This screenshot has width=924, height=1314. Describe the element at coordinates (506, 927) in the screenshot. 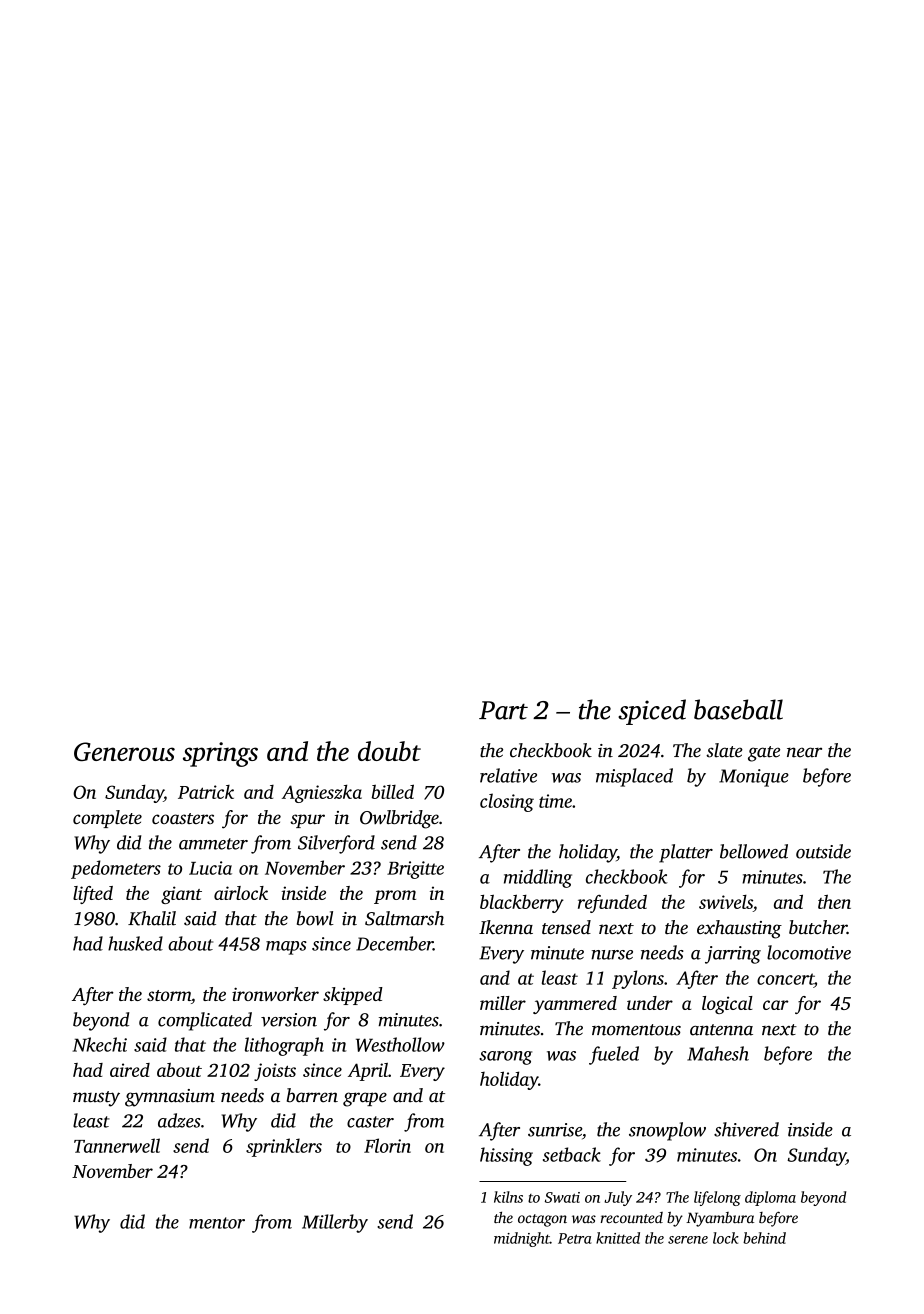

I see `Ikenna` at that location.
